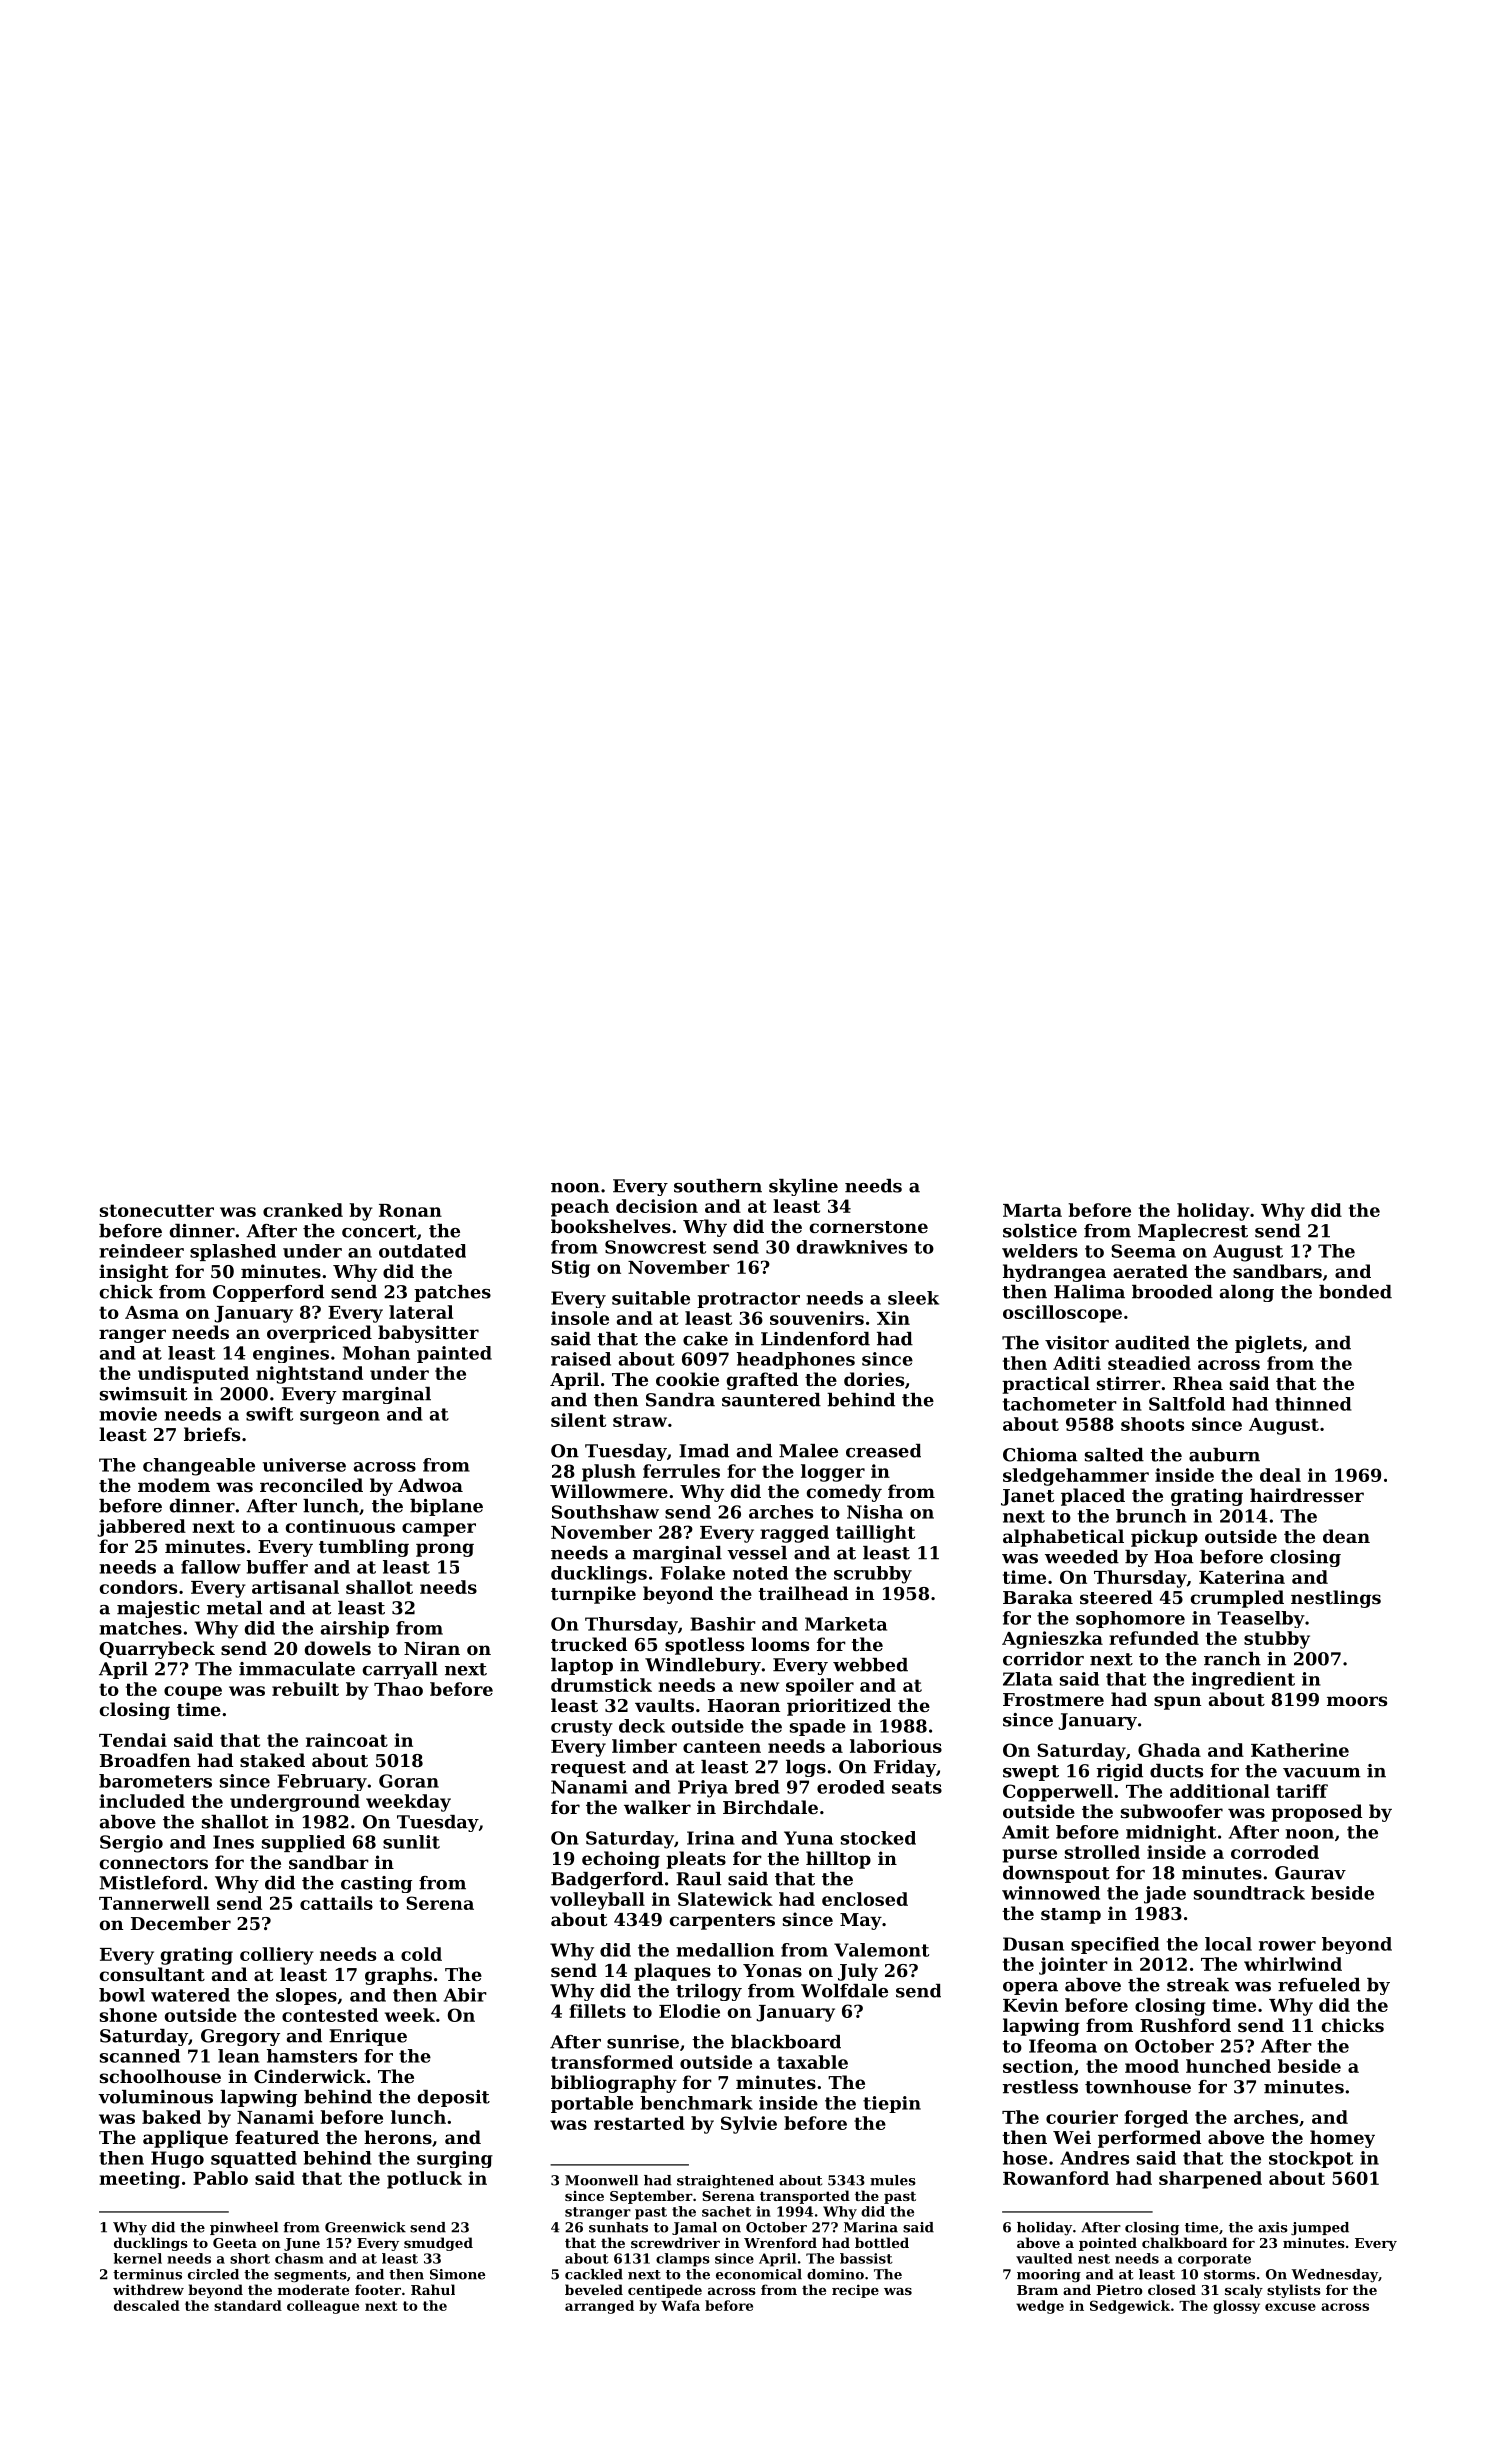 The image size is (1496, 2464). What do you see at coordinates (1032, 1210) in the image?
I see `Marta` at bounding box center [1032, 1210].
